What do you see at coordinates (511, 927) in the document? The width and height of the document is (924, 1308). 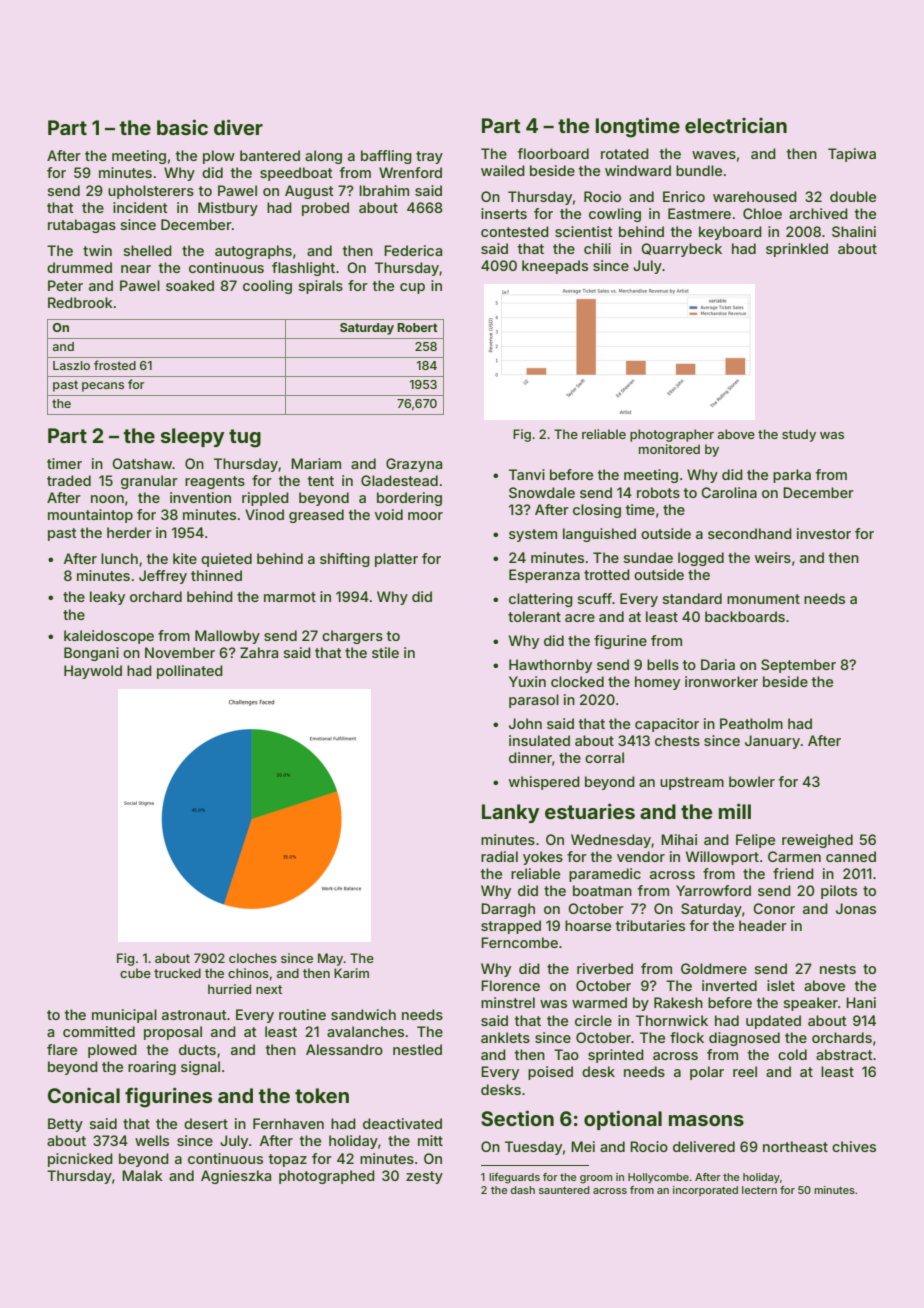 I see `strapped` at bounding box center [511, 927].
